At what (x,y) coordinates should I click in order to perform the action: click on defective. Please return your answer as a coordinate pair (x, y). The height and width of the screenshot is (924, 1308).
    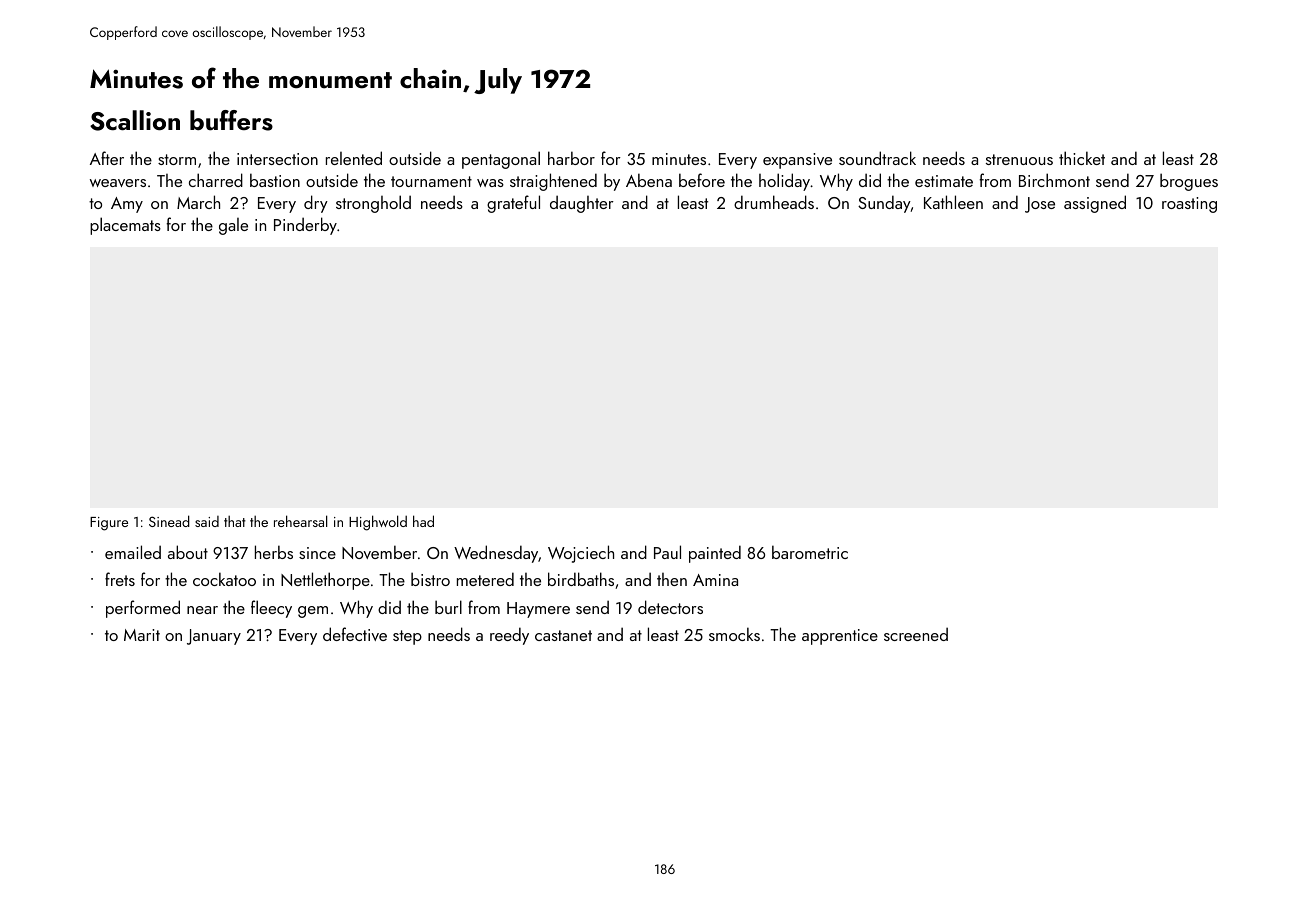
    Looking at the image, I should click on (355, 634).
